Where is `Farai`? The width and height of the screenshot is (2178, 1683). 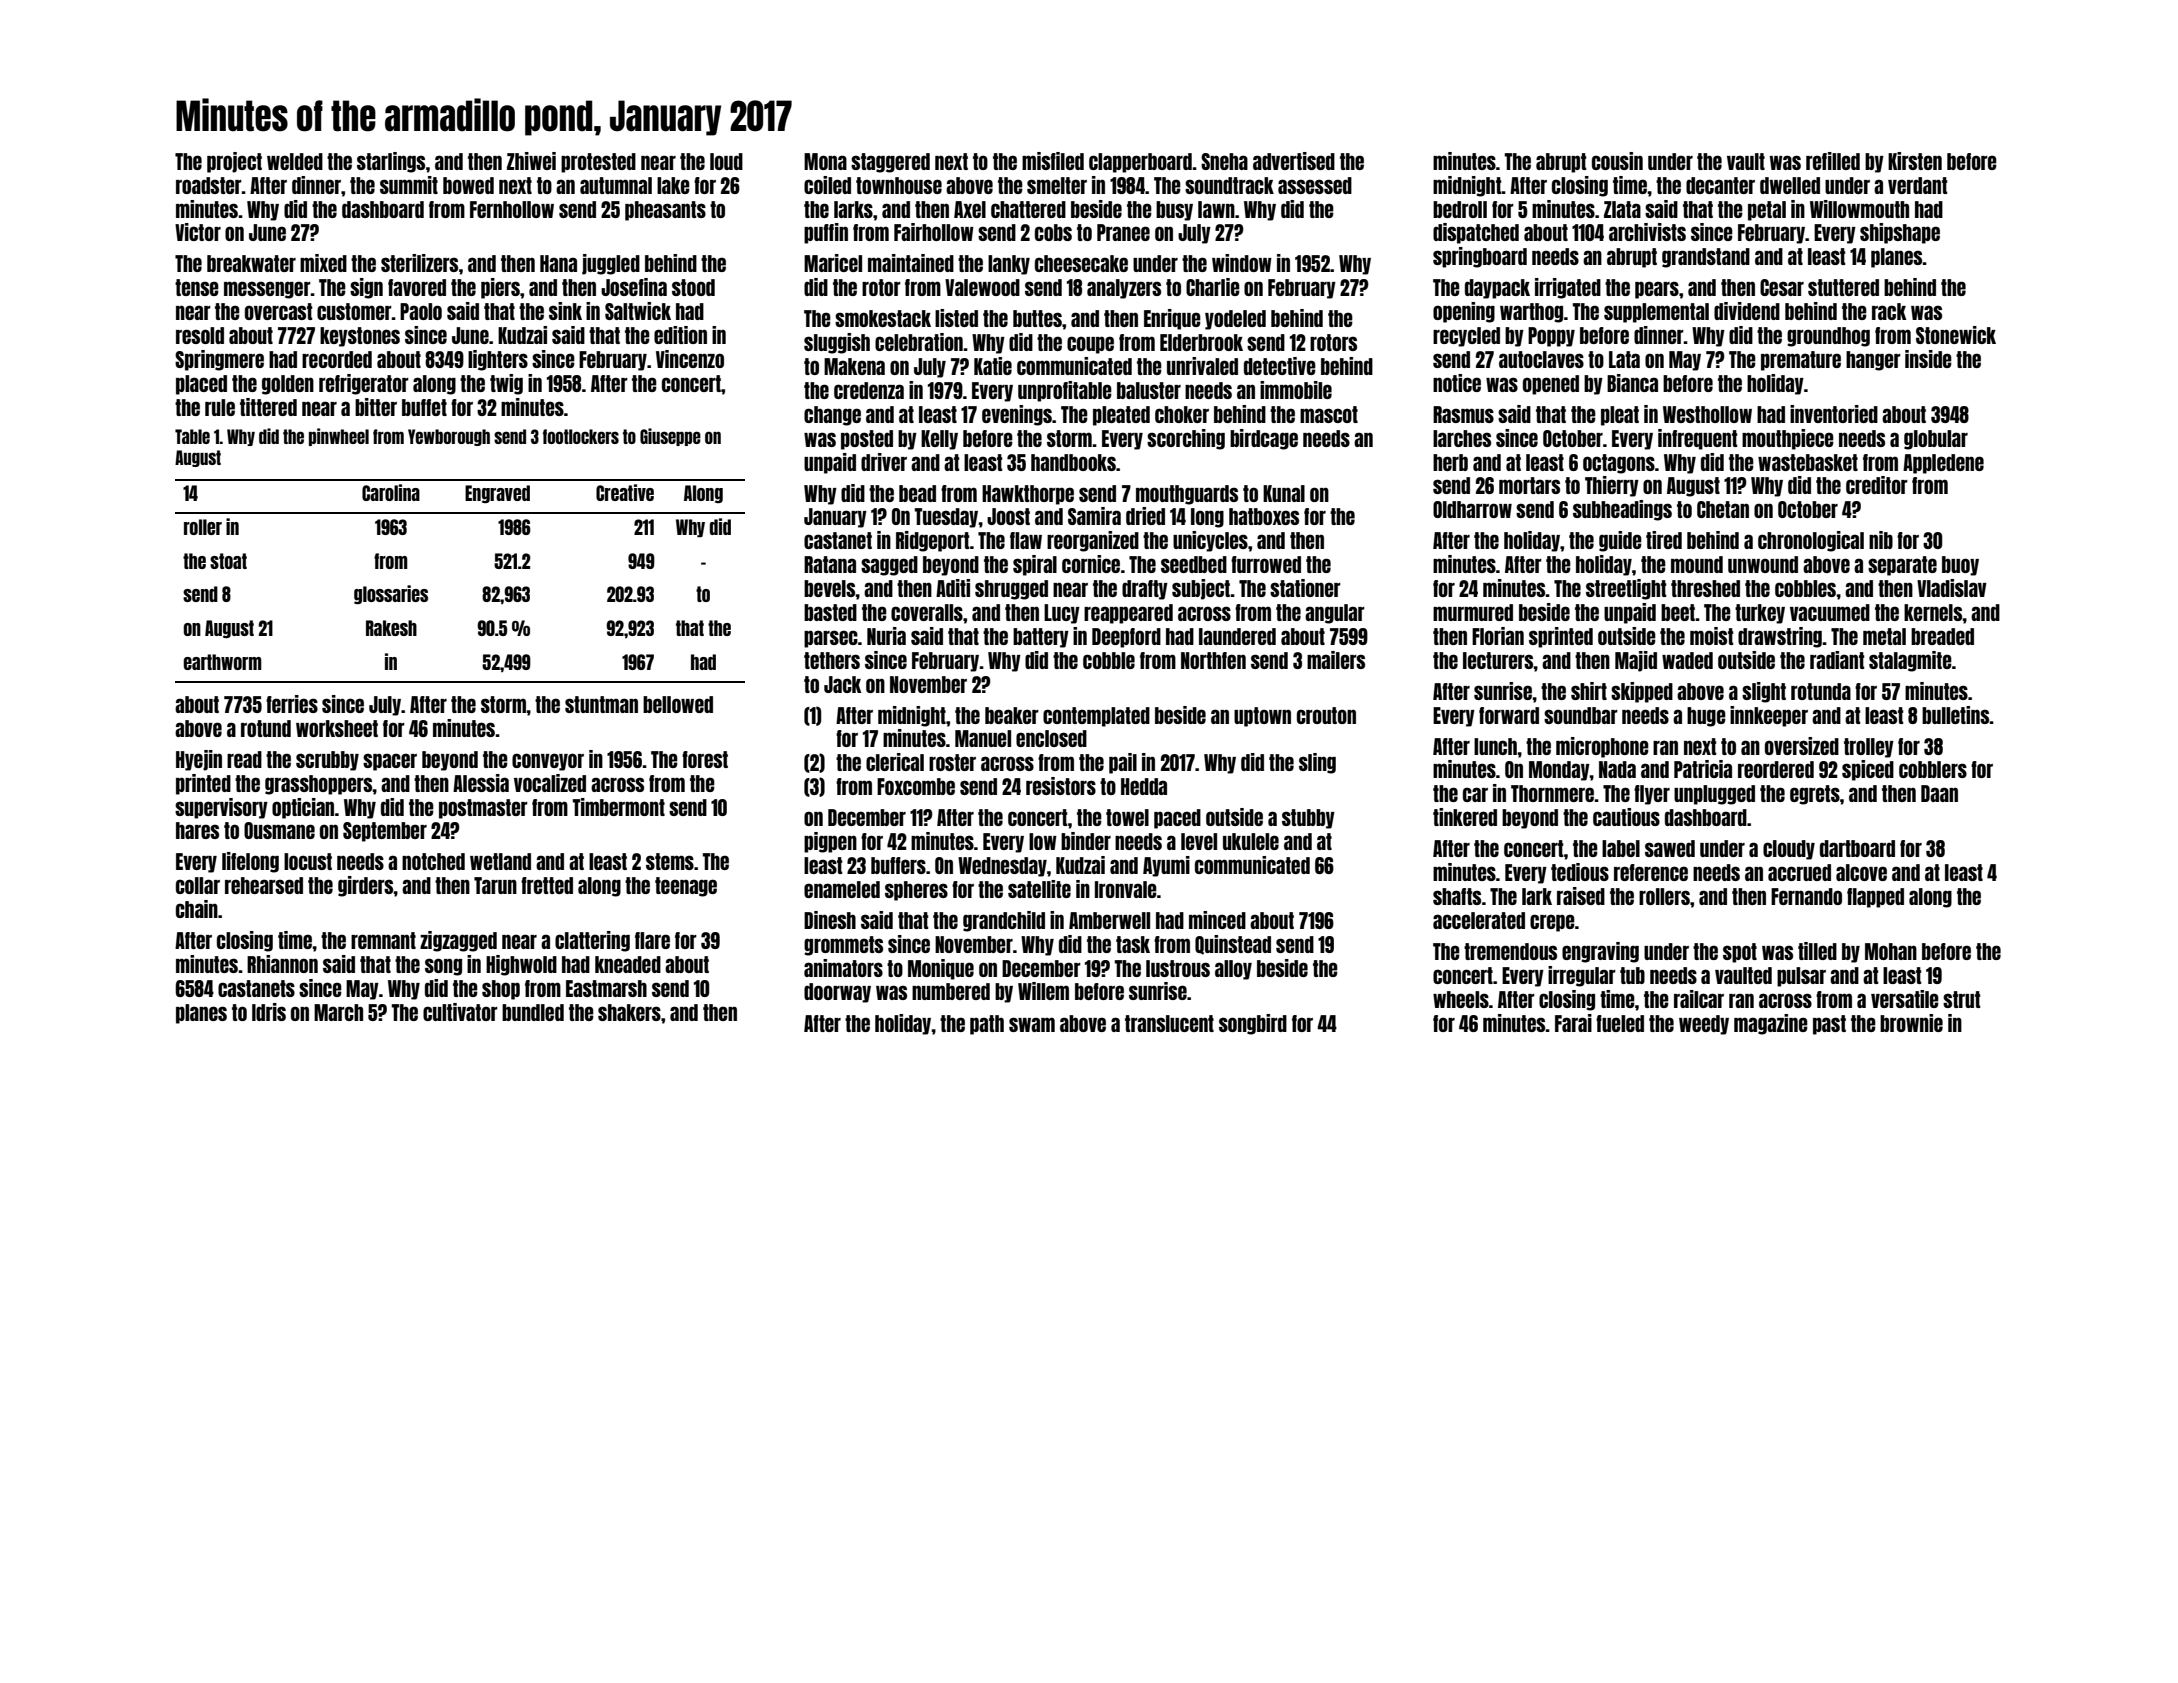 Farai is located at coordinates (1573, 1023).
